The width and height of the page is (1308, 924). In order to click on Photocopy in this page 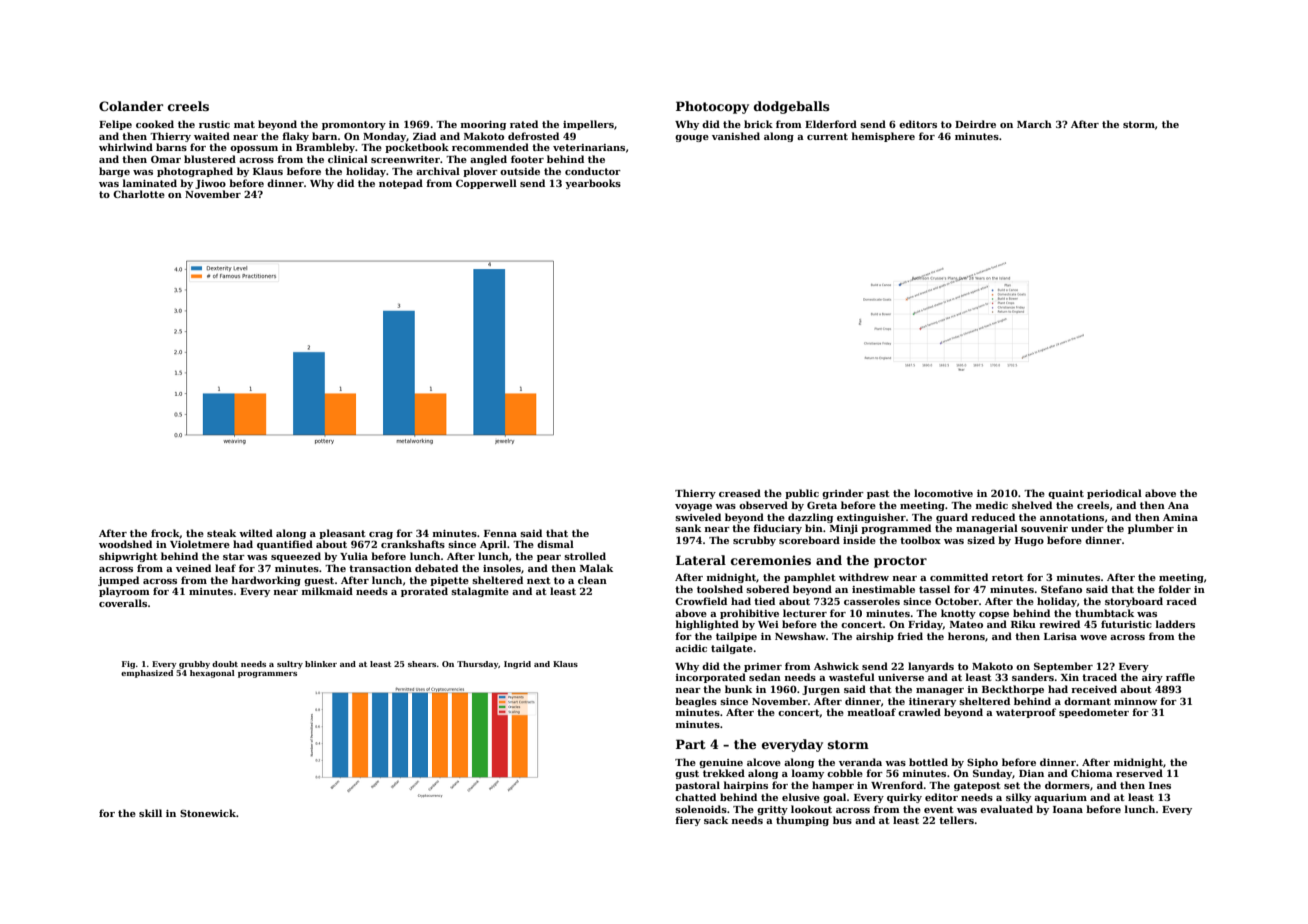, I will do `click(712, 107)`.
